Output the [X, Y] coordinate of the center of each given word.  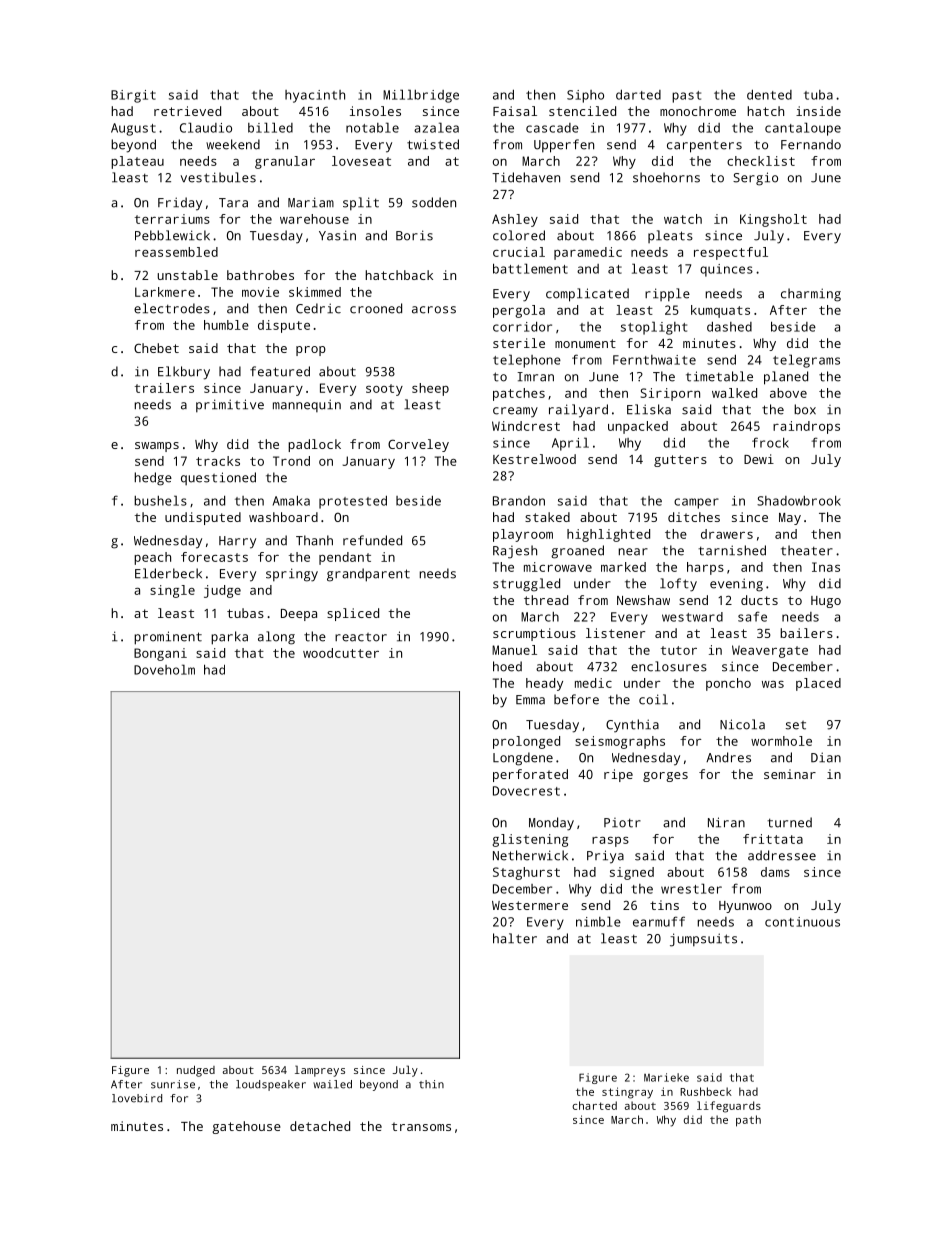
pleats [670, 236]
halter [515, 938]
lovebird [137, 1098]
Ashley [515, 220]
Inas [826, 567]
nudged [196, 1071]
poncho [728, 684]
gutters [680, 461]
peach [152, 558]
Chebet [156, 348]
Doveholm [164, 669]
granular [285, 162]
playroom [523, 535]
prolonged [526, 742]
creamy [515, 412]
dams [775, 872]
